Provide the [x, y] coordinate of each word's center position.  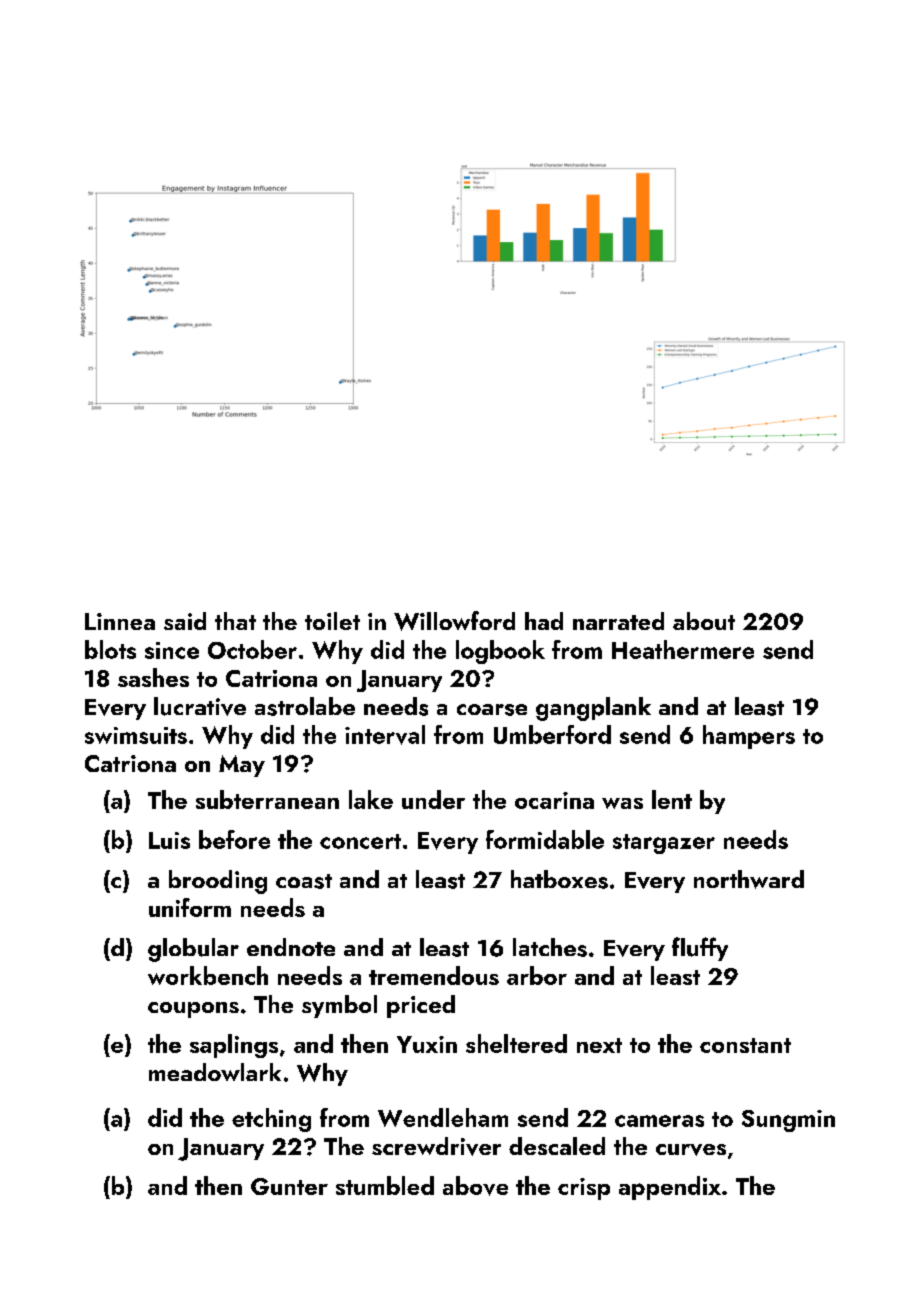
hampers [749, 737]
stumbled [385, 1185]
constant [745, 1045]
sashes [153, 677]
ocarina [554, 800]
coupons [193, 1010]
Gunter [289, 1186]
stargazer [664, 844]
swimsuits [136, 735]
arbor [537, 975]
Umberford [552, 734]
